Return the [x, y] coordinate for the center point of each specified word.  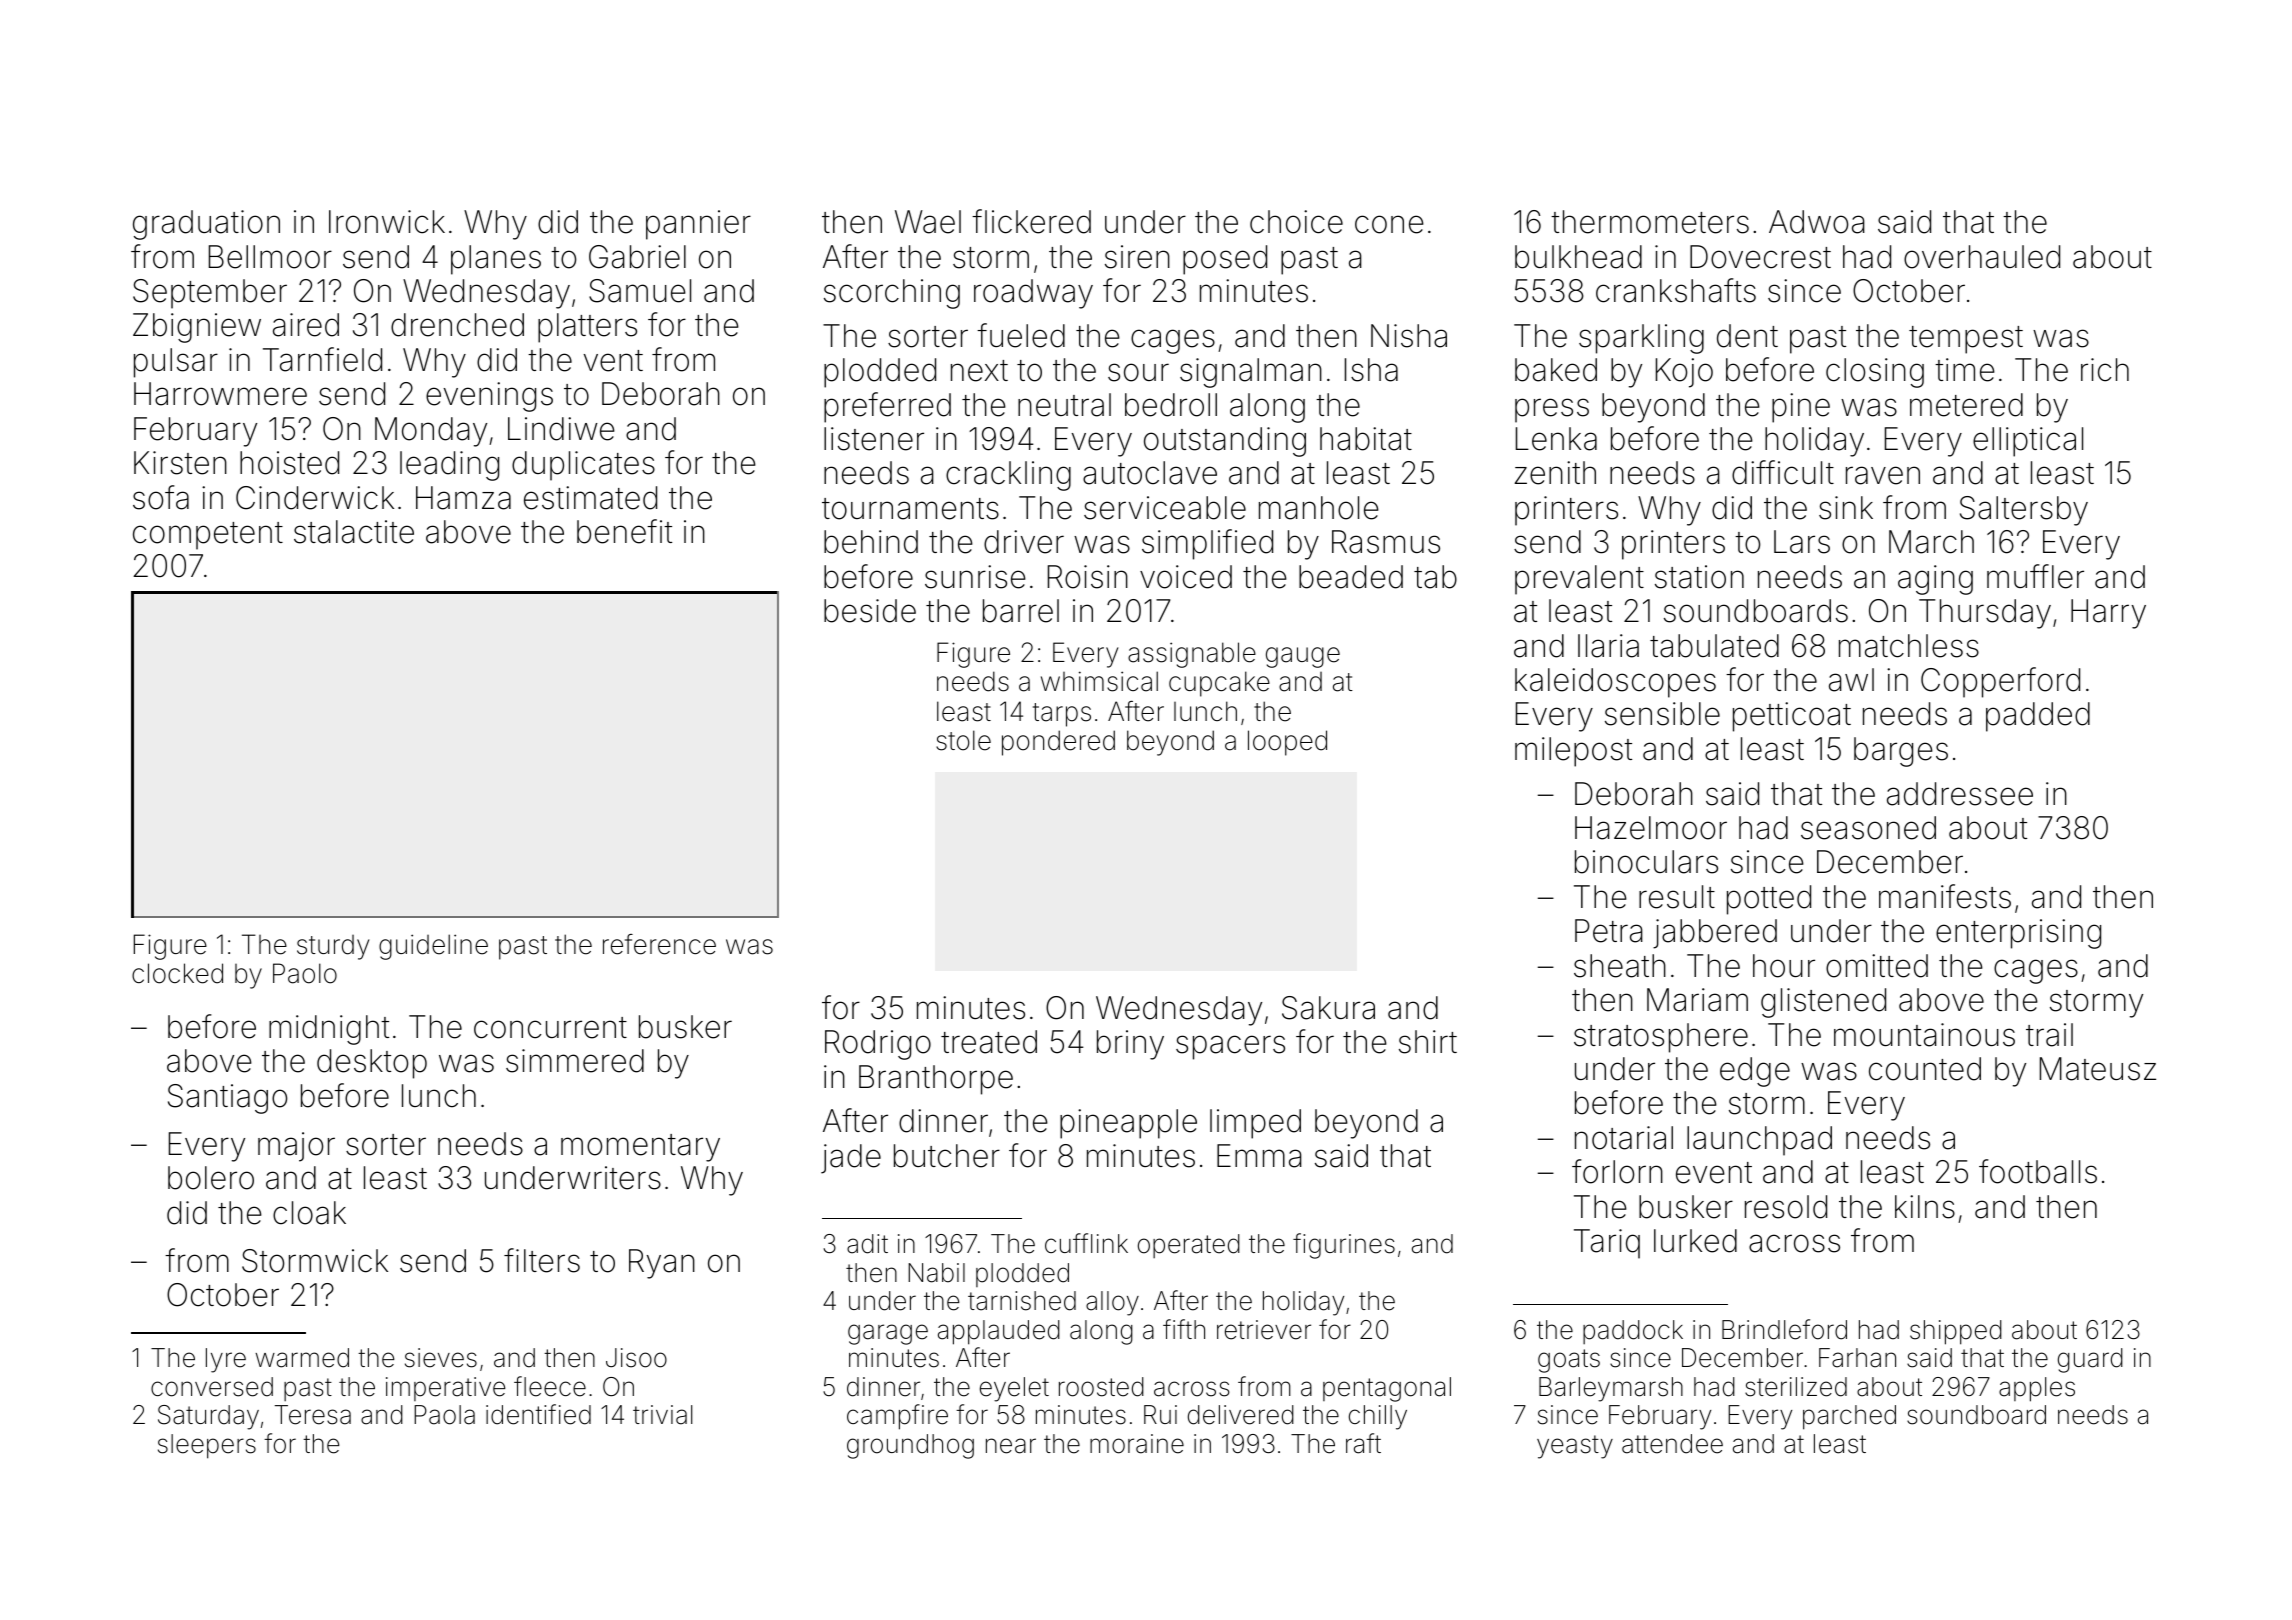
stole [963, 740]
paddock [1633, 1332]
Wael [928, 222]
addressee [1960, 794]
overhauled [1982, 257]
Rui [1160, 1414]
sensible [1662, 714]
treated [989, 1042]
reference [659, 944]
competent [208, 536]
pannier [698, 225]
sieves [441, 1358]
